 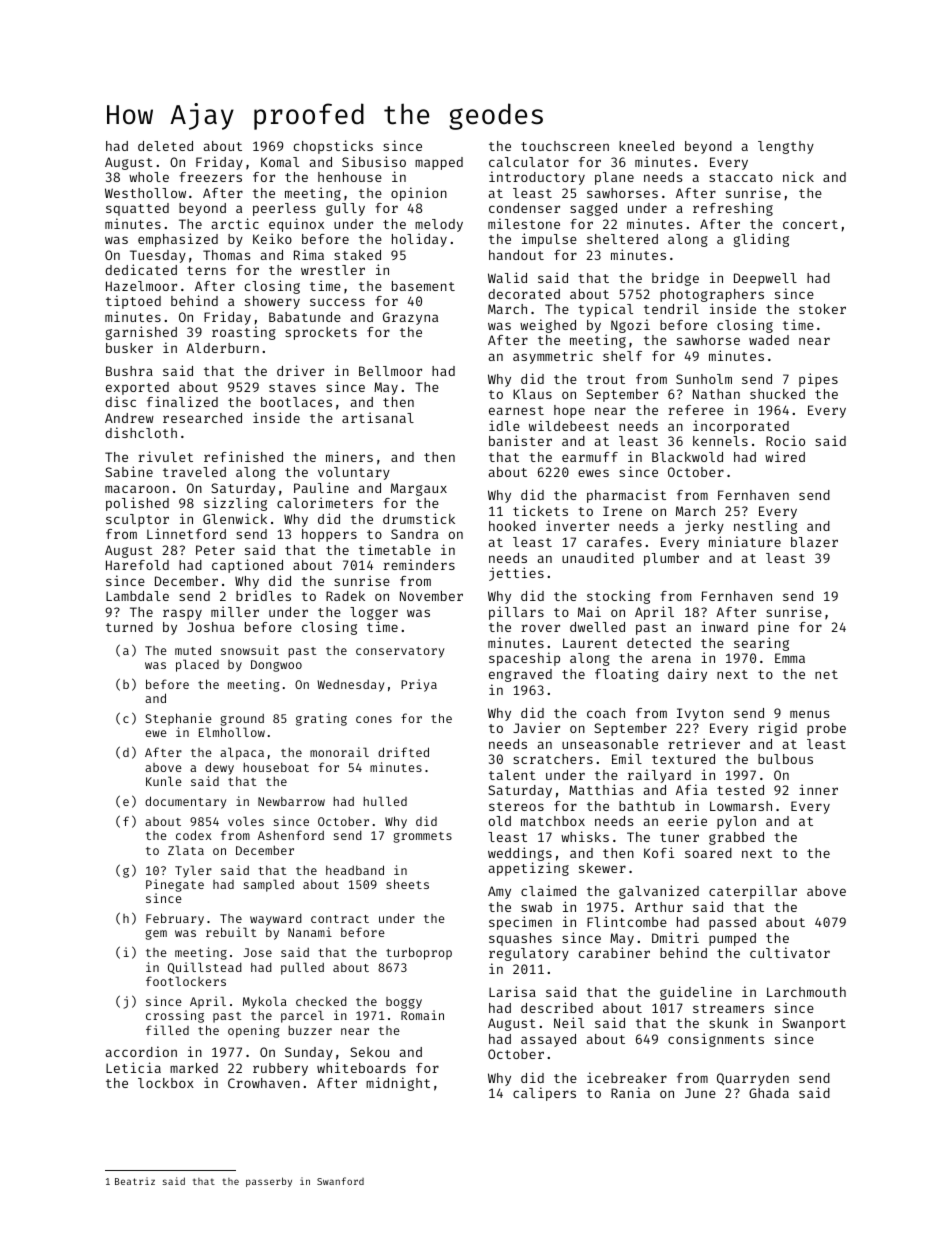 I want to click on nick, so click(x=798, y=176).
